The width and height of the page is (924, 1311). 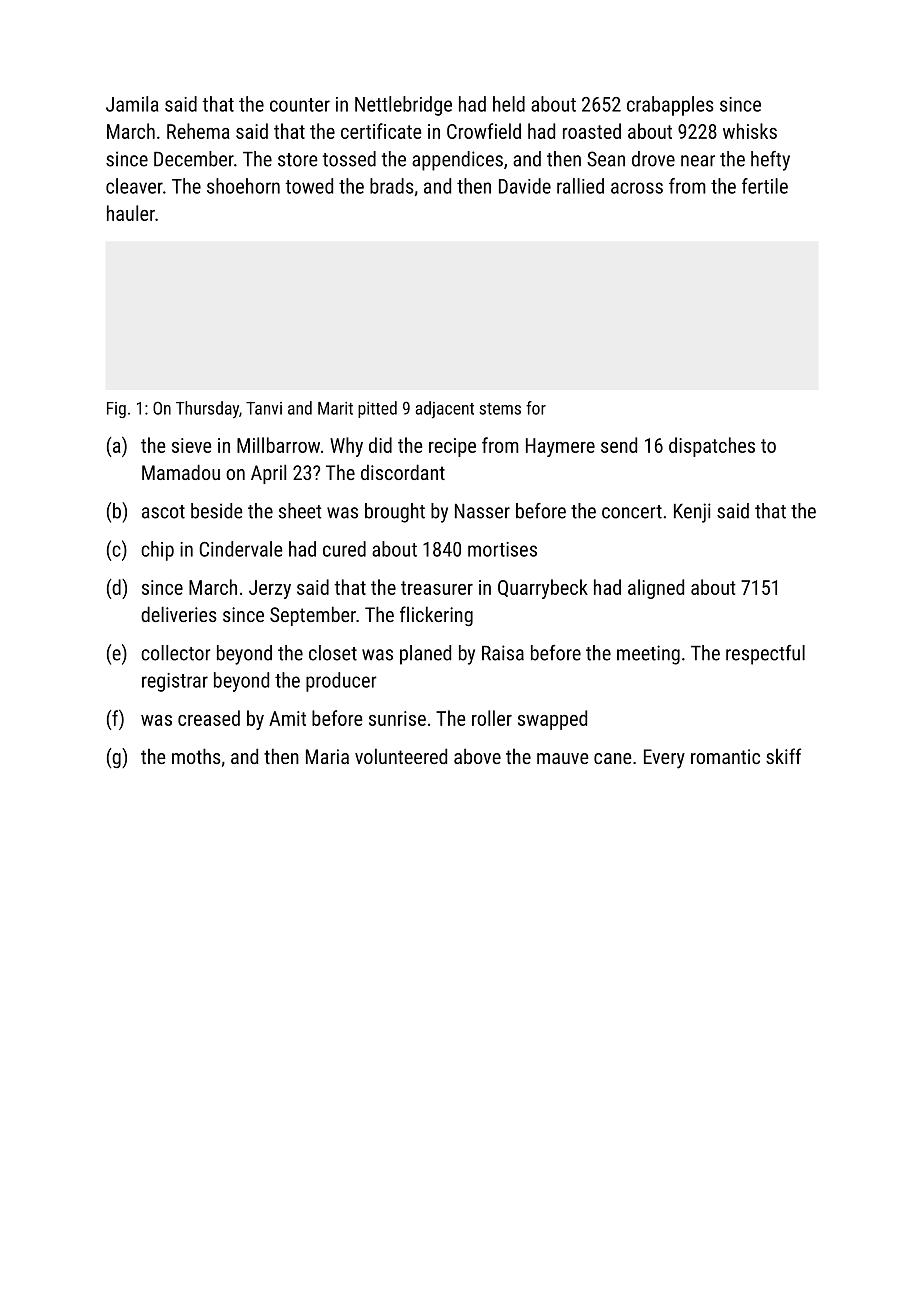 What do you see at coordinates (692, 513) in the page?
I see `Kenji` at bounding box center [692, 513].
